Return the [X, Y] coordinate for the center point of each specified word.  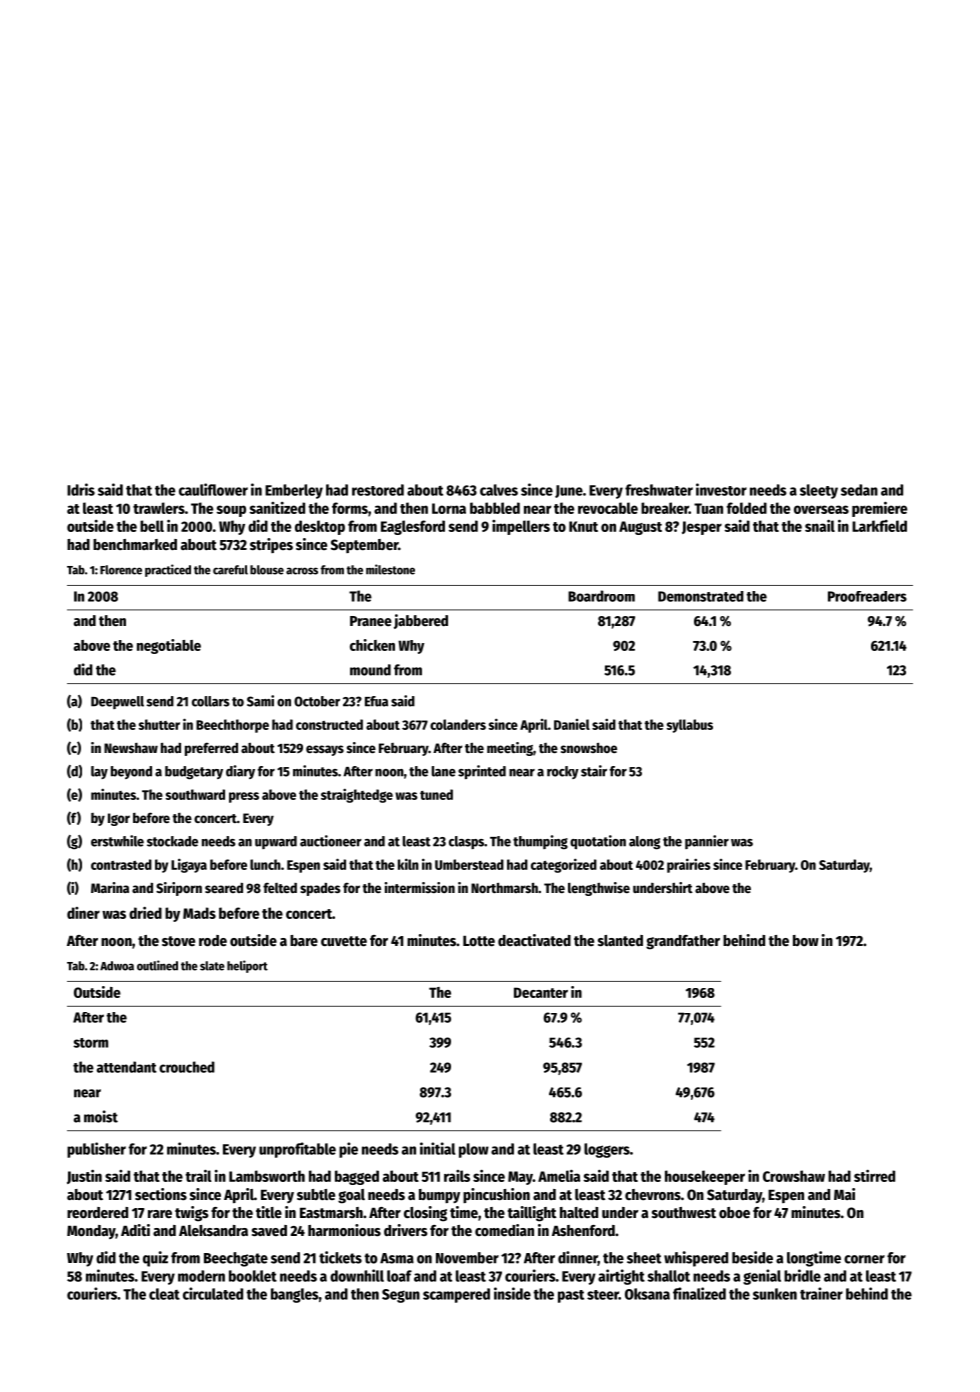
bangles [295, 1295]
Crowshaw [794, 1176]
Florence [121, 570]
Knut [583, 526]
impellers [521, 527]
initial [437, 1148]
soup [231, 511]
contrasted [121, 864]
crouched [187, 1067]
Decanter [541, 992]
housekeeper [705, 1177]
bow [806, 940]
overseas [821, 509]
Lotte [479, 941]
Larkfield [879, 526]
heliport [247, 966]
